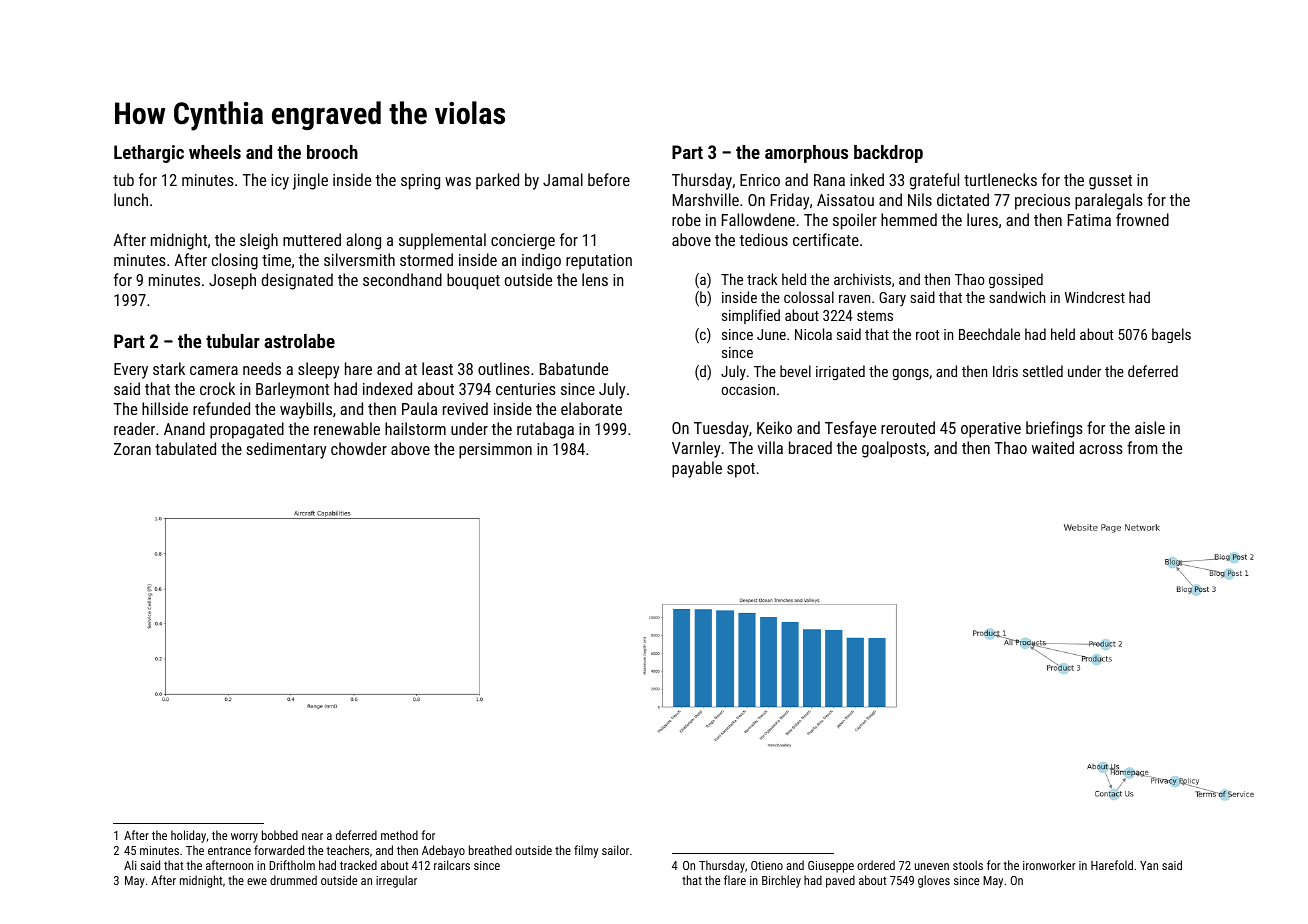 This page has width=1308, height=924. What do you see at coordinates (763, 239) in the page?
I see `tedious` at bounding box center [763, 239].
